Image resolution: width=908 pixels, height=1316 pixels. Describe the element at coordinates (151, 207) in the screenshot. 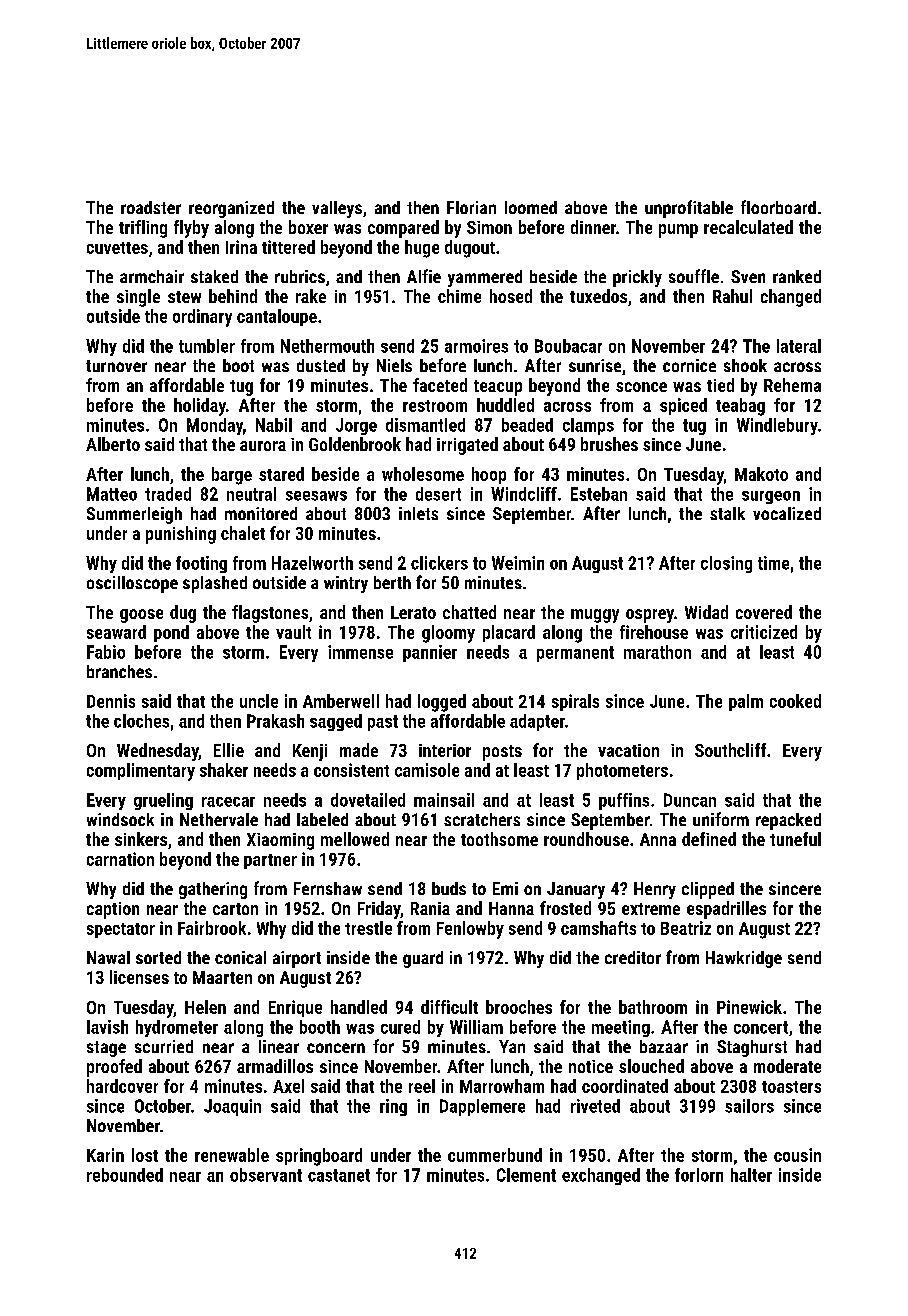

I see `roadster` at that location.
